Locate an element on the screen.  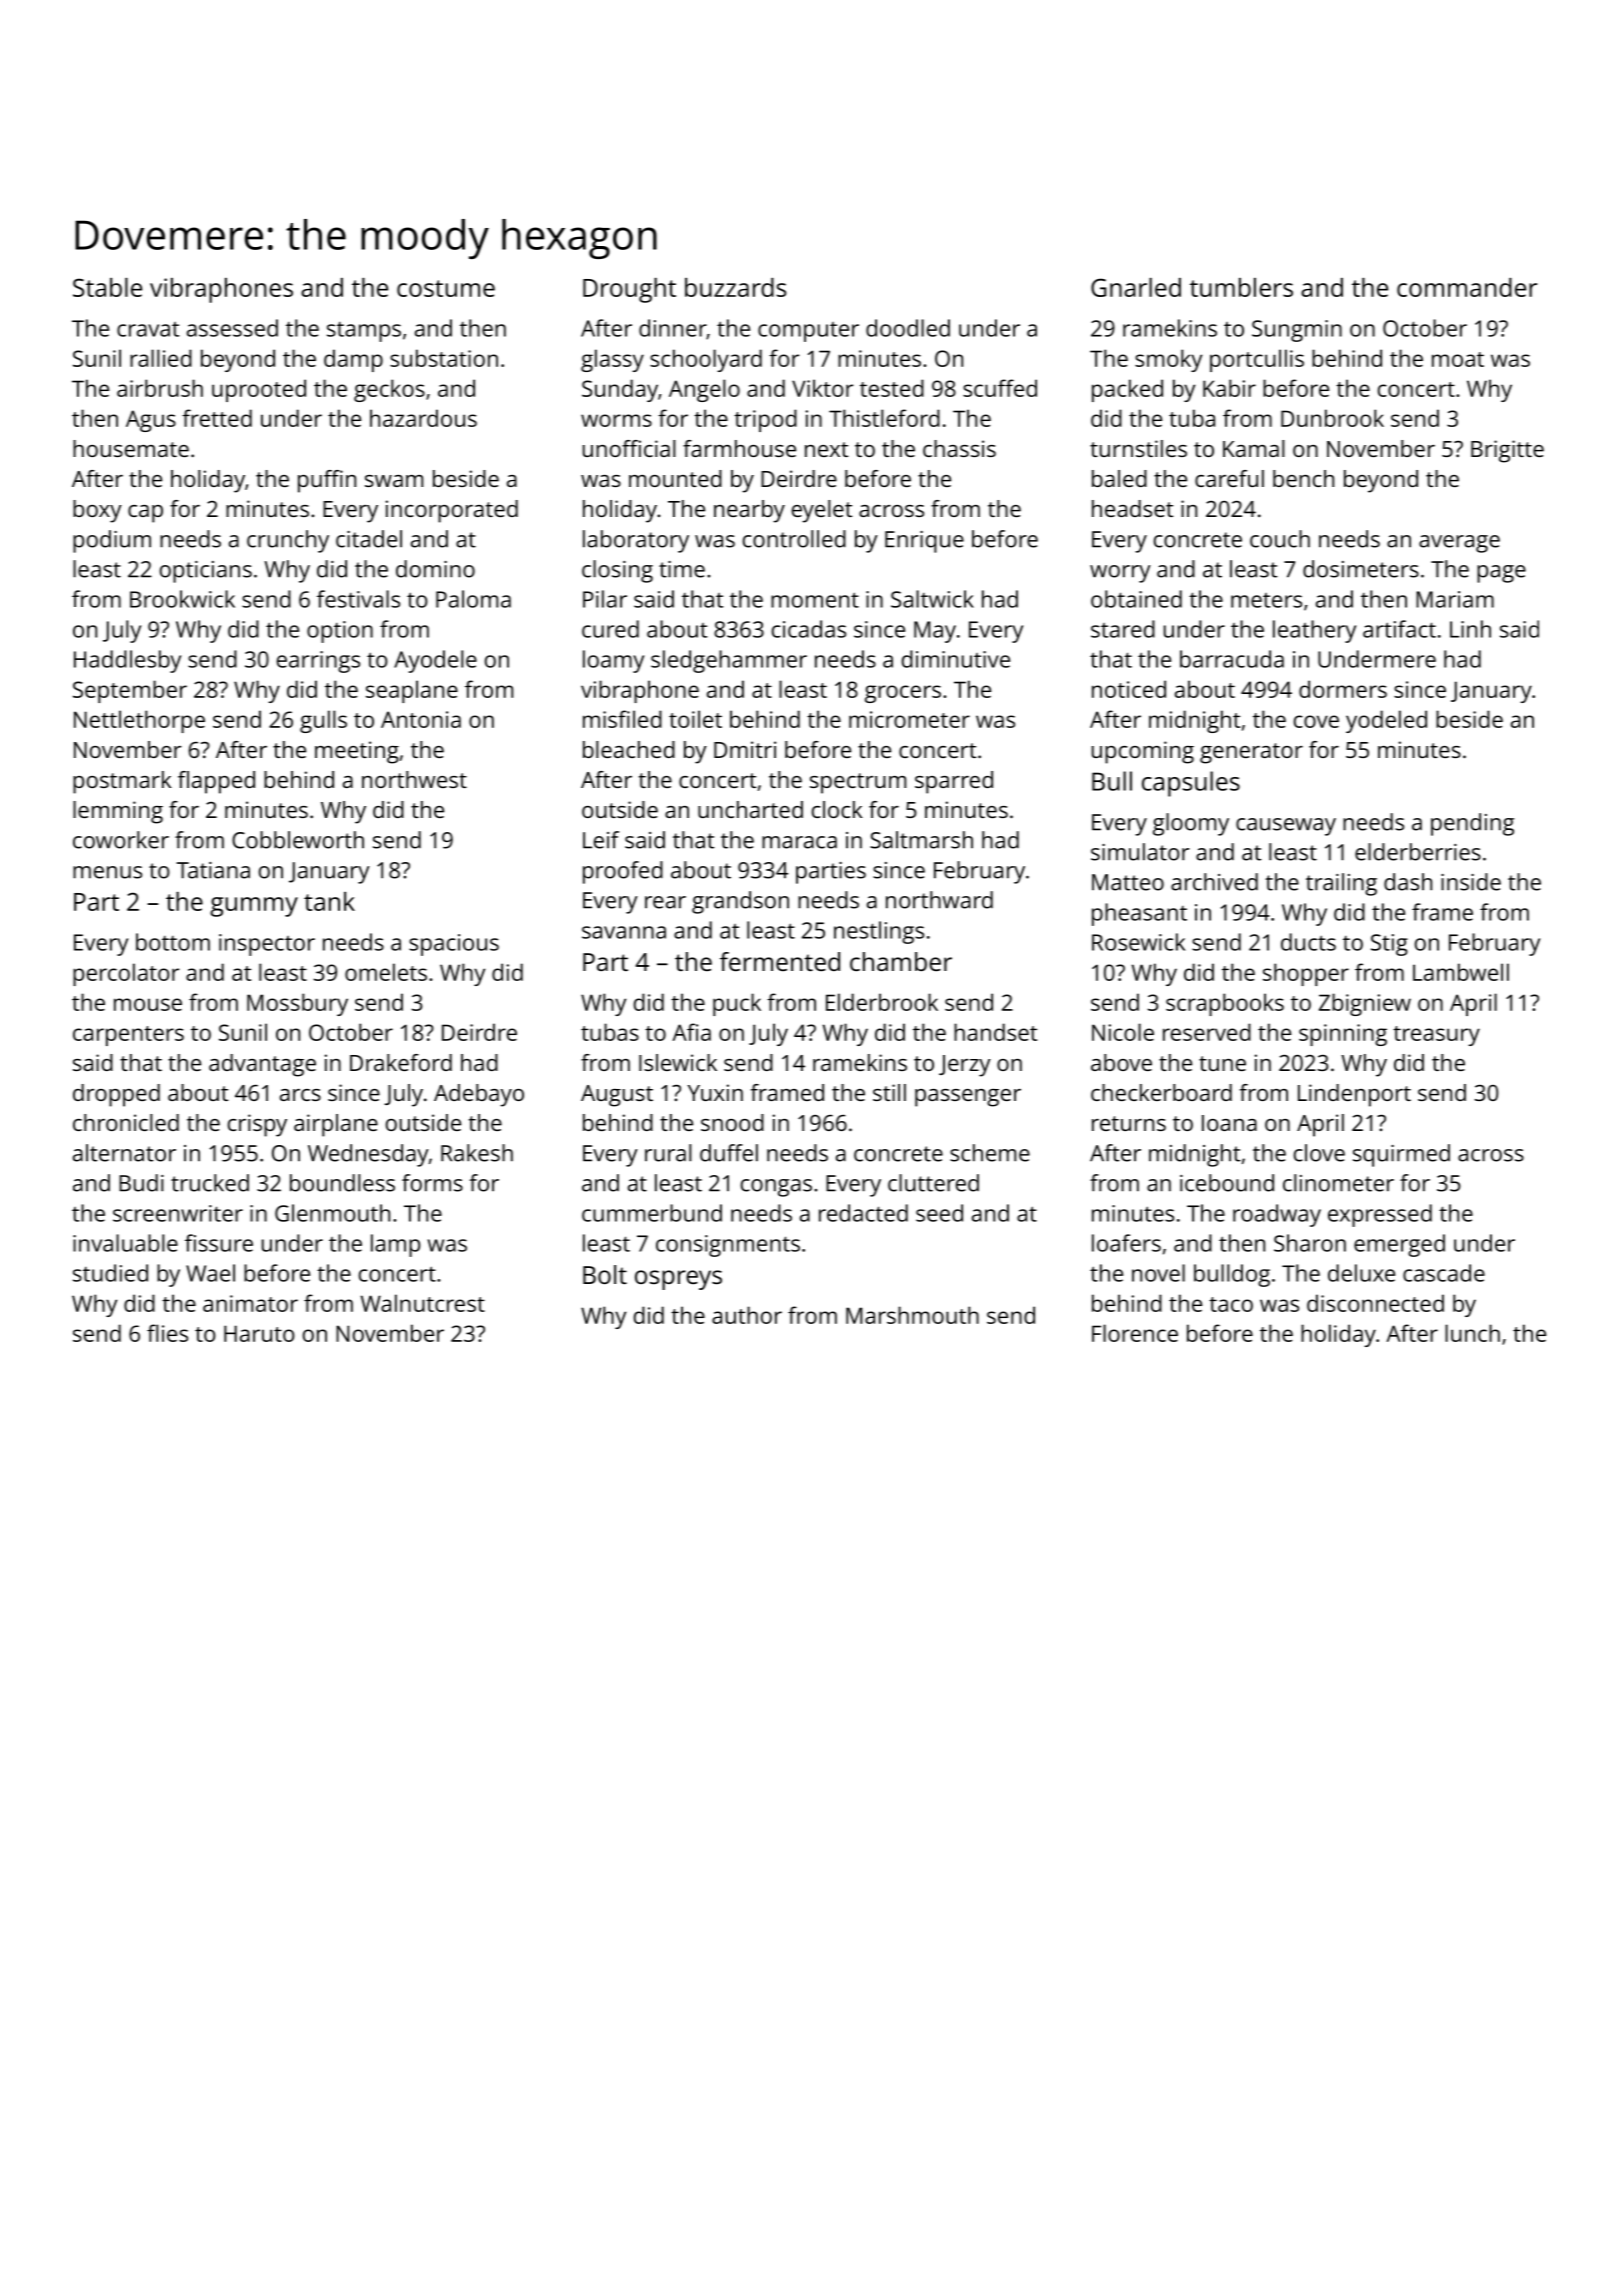
lunch is located at coordinates (1472, 1333).
